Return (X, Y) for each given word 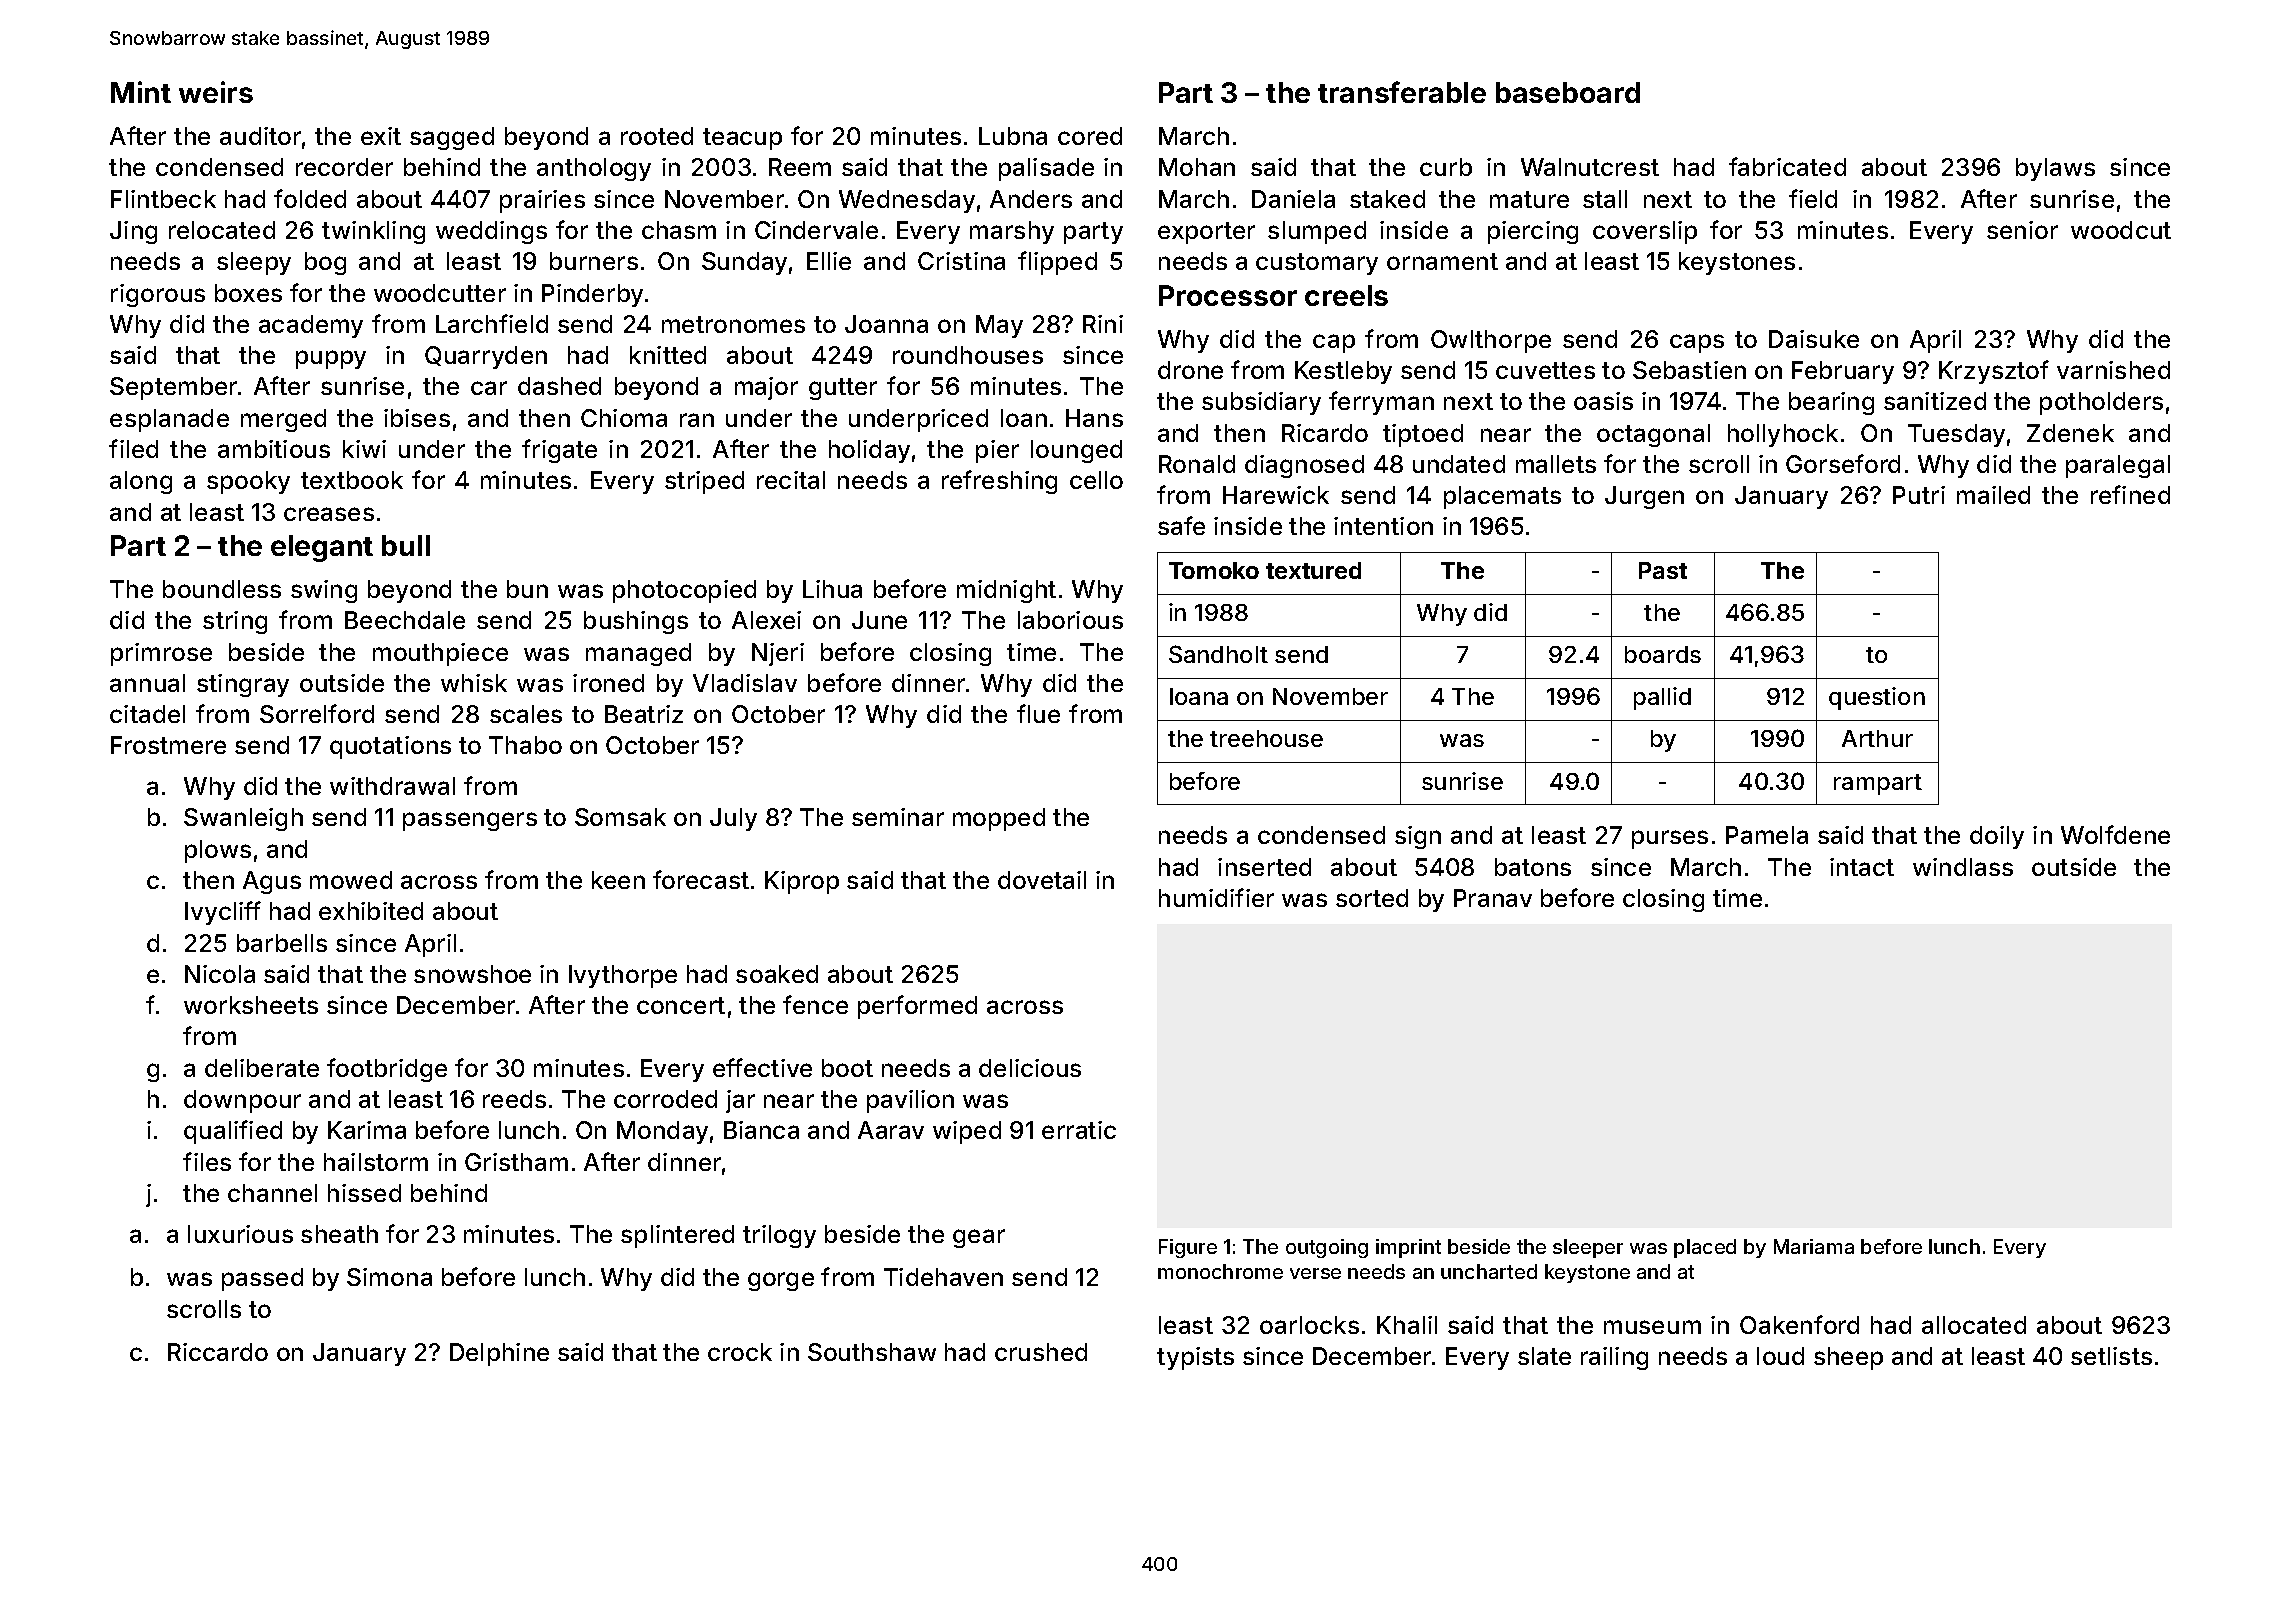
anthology (594, 169)
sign (1418, 837)
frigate (559, 451)
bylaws (2055, 169)
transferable (1402, 92)
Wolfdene (2115, 834)
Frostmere (168, 745)
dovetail (1042, 880)
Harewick (1276, 495)
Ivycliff (223, 913)
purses (1670, 839)
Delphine (499, 1354)
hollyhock (1783, 435)
